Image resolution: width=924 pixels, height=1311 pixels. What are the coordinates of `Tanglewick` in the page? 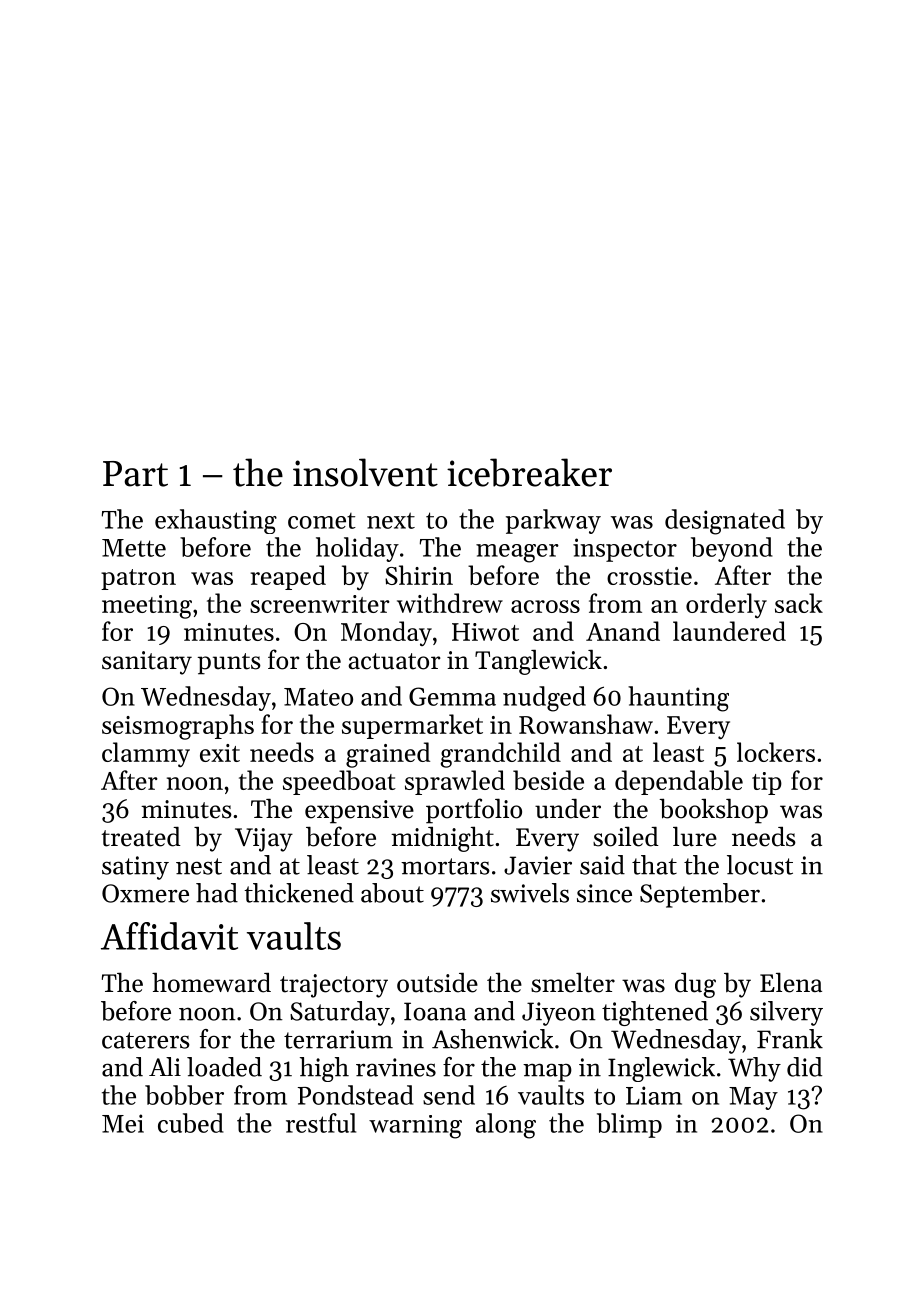 It's located at (538, 662).
